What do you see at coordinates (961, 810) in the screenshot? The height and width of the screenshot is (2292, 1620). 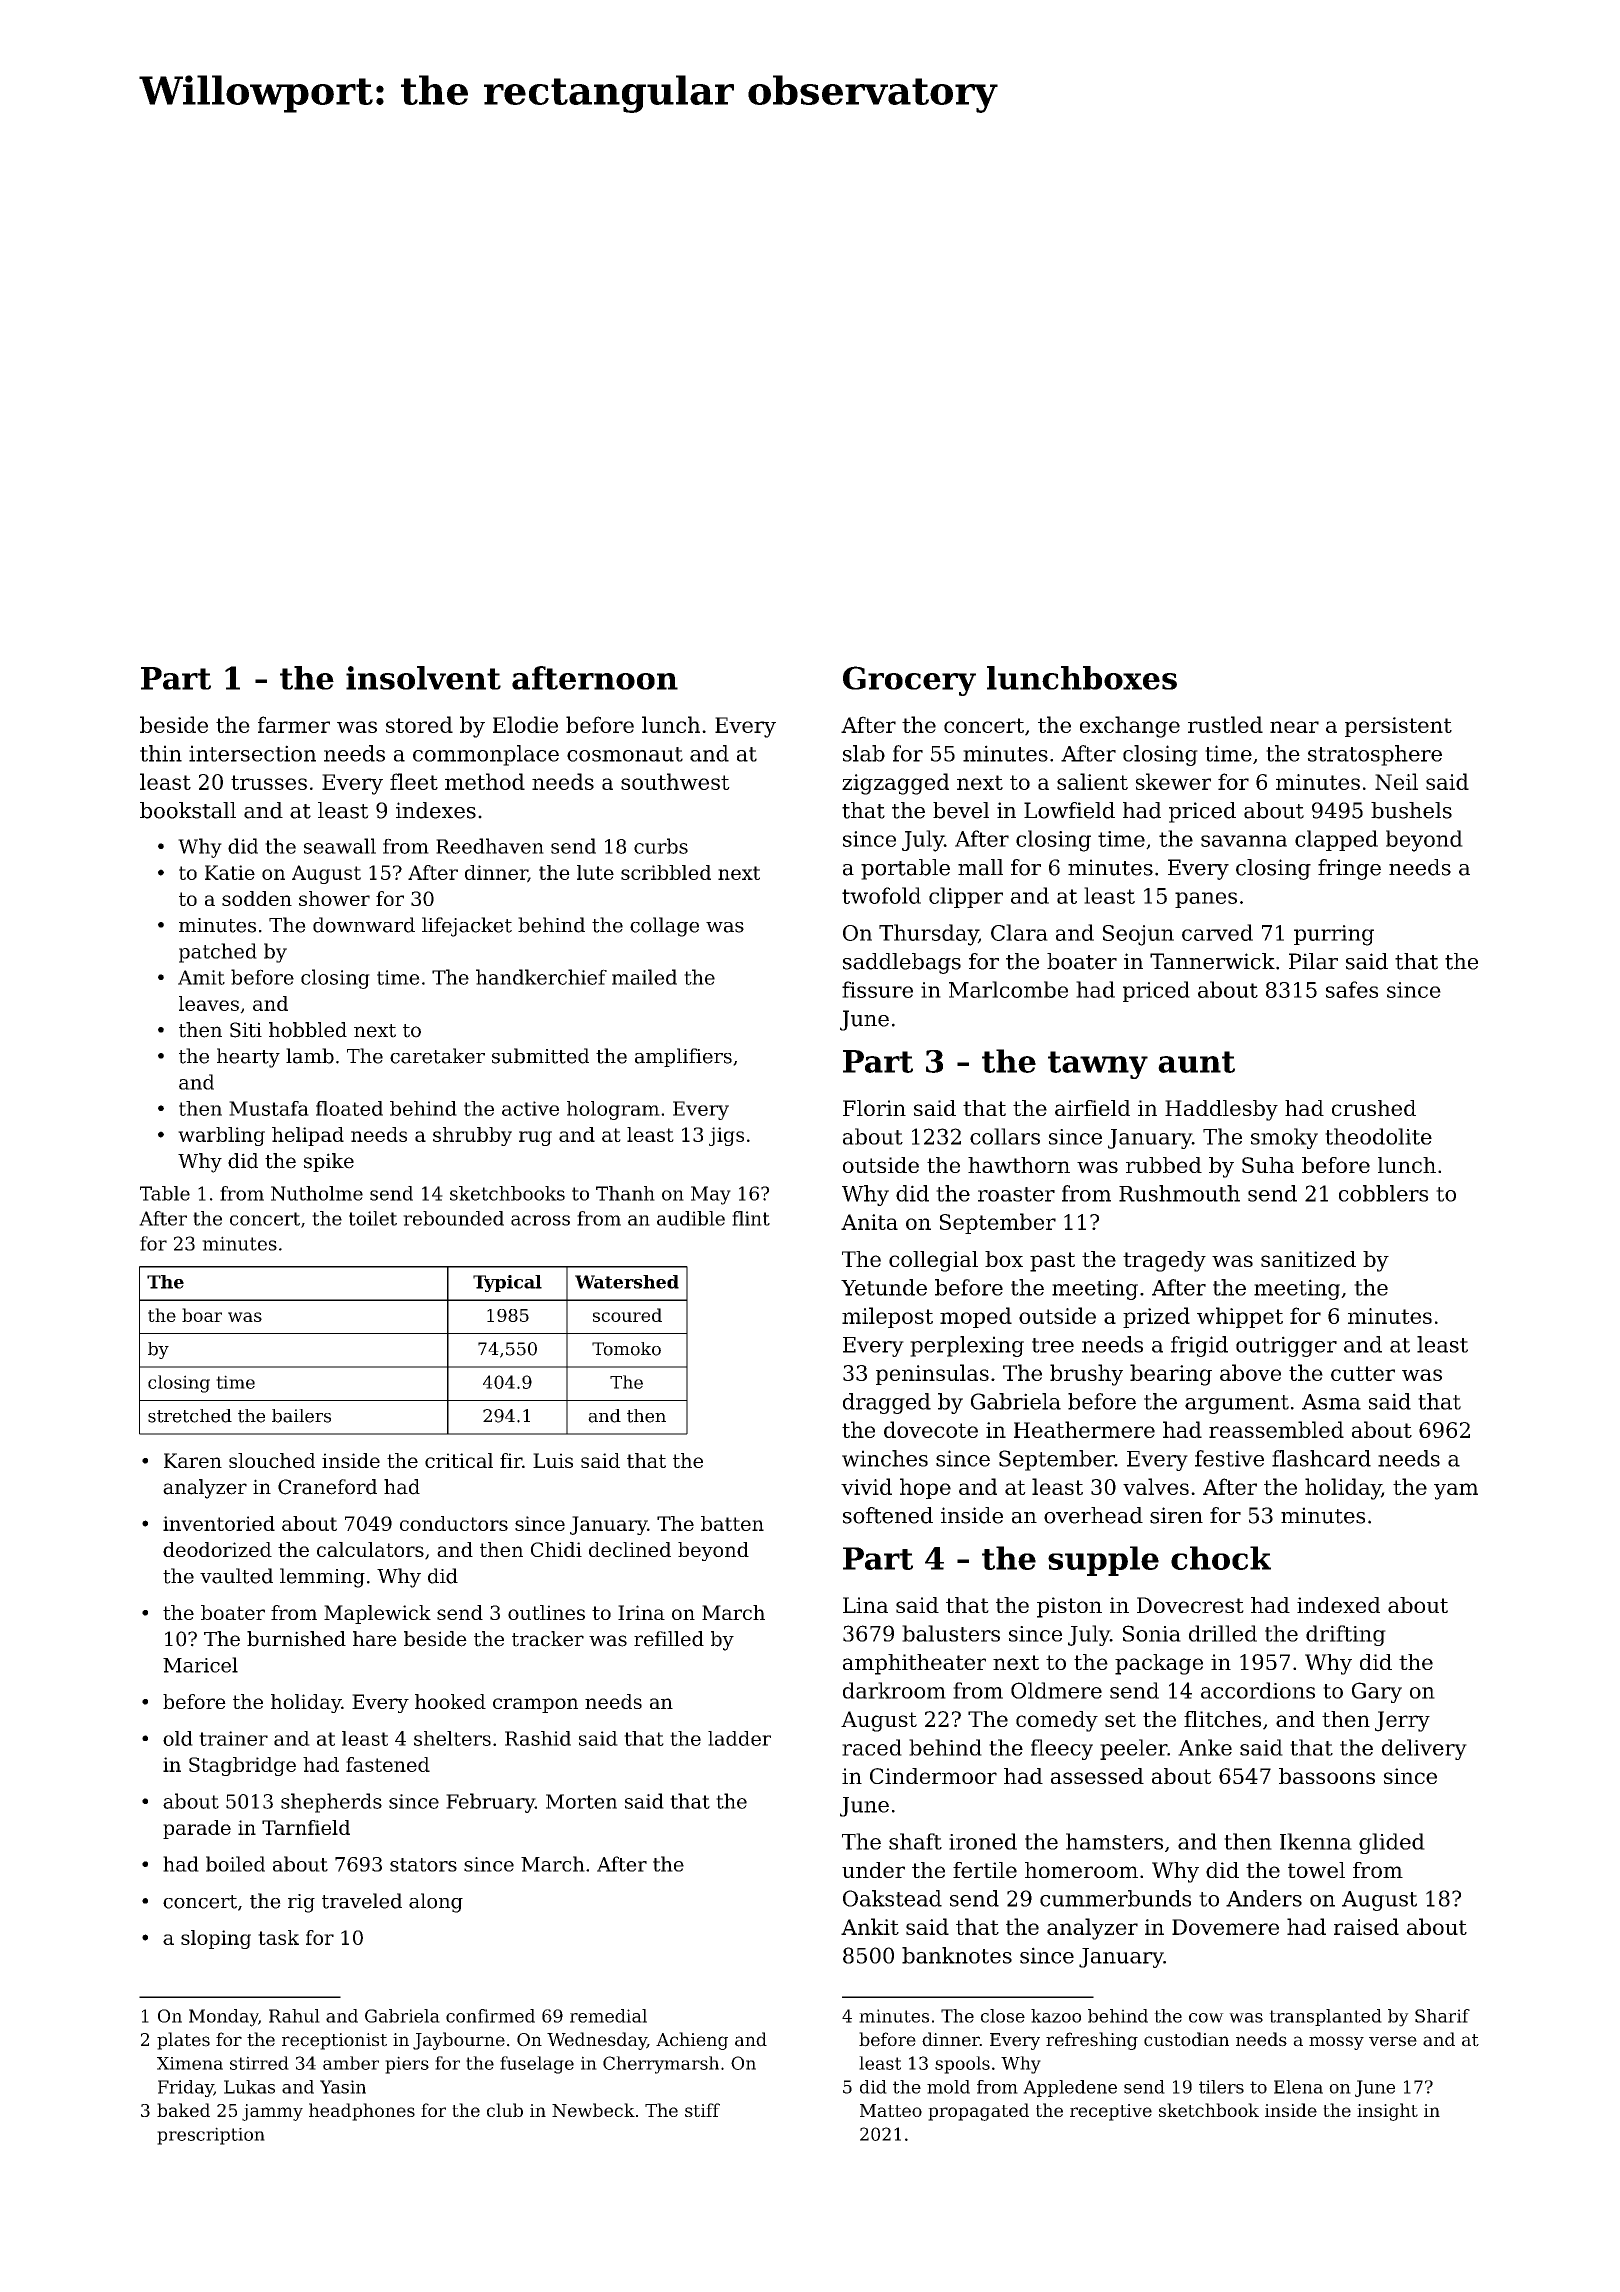 I see `bevel` at bounding box center [961, 810].
